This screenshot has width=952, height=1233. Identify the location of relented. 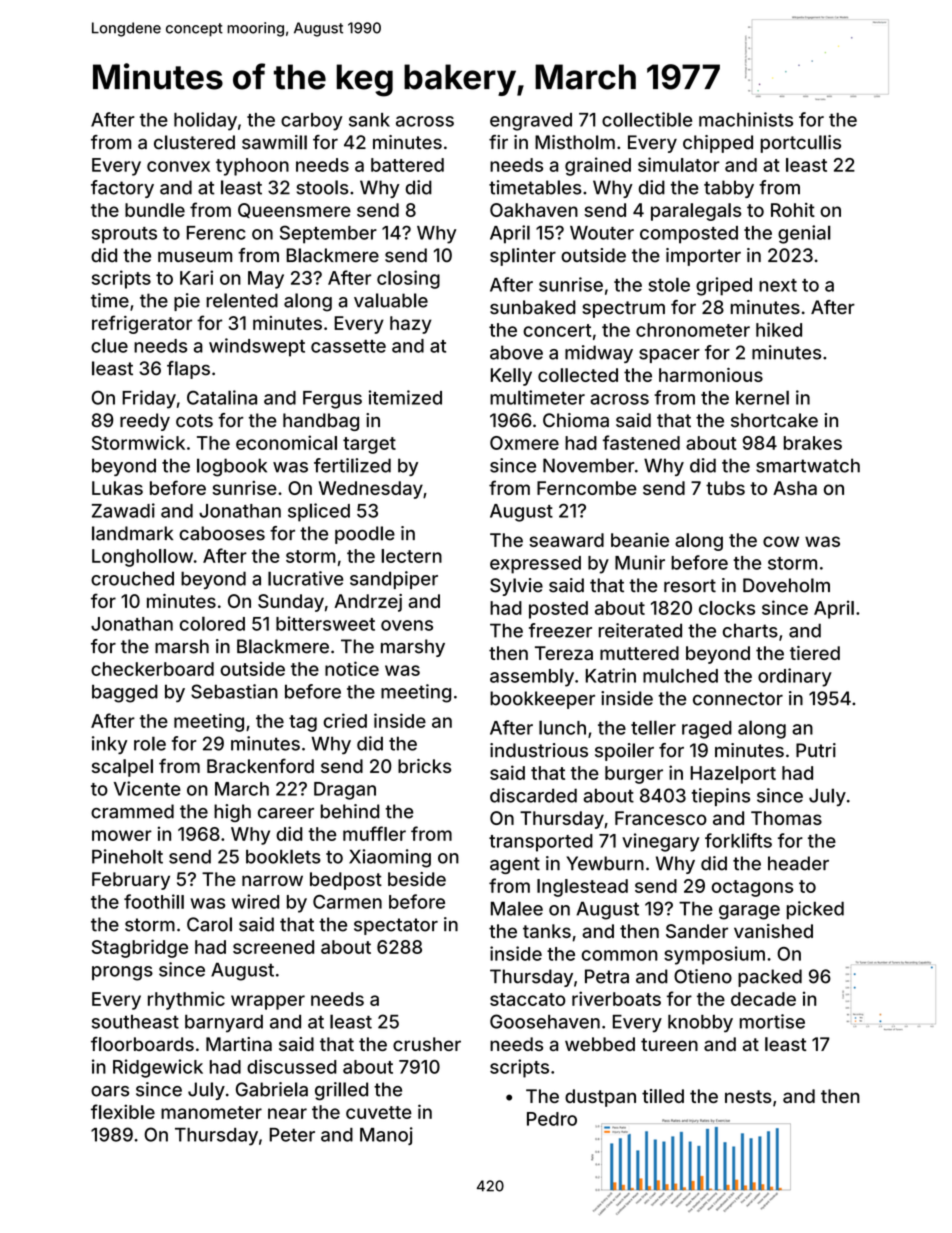
(242, 300).
